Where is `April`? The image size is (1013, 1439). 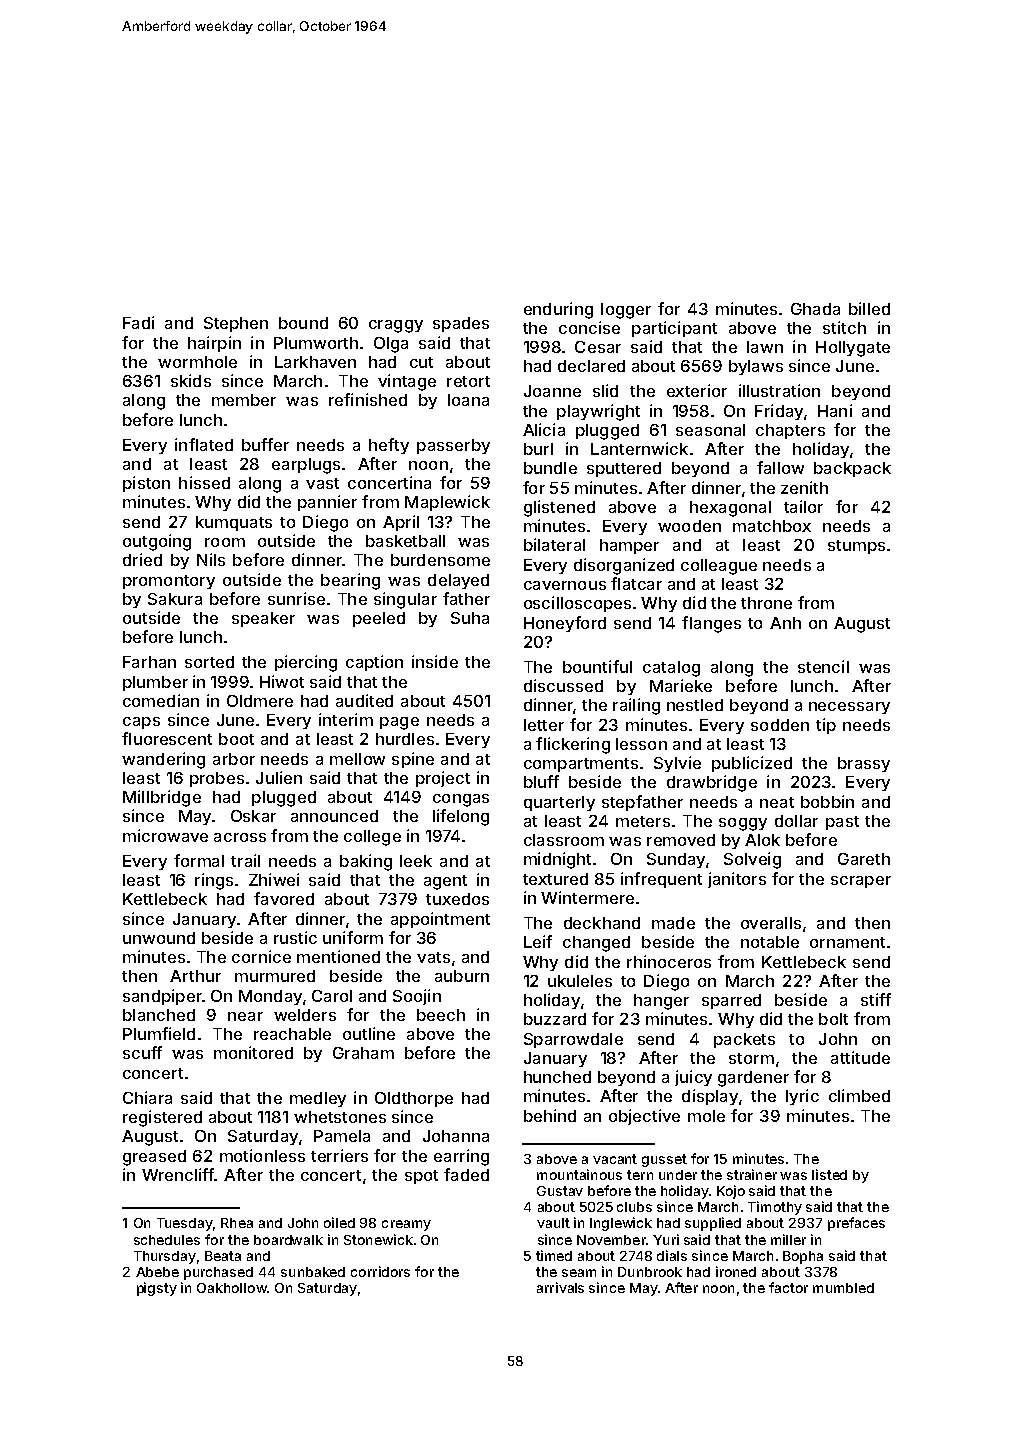 April is located at coordinates (401, 523).
